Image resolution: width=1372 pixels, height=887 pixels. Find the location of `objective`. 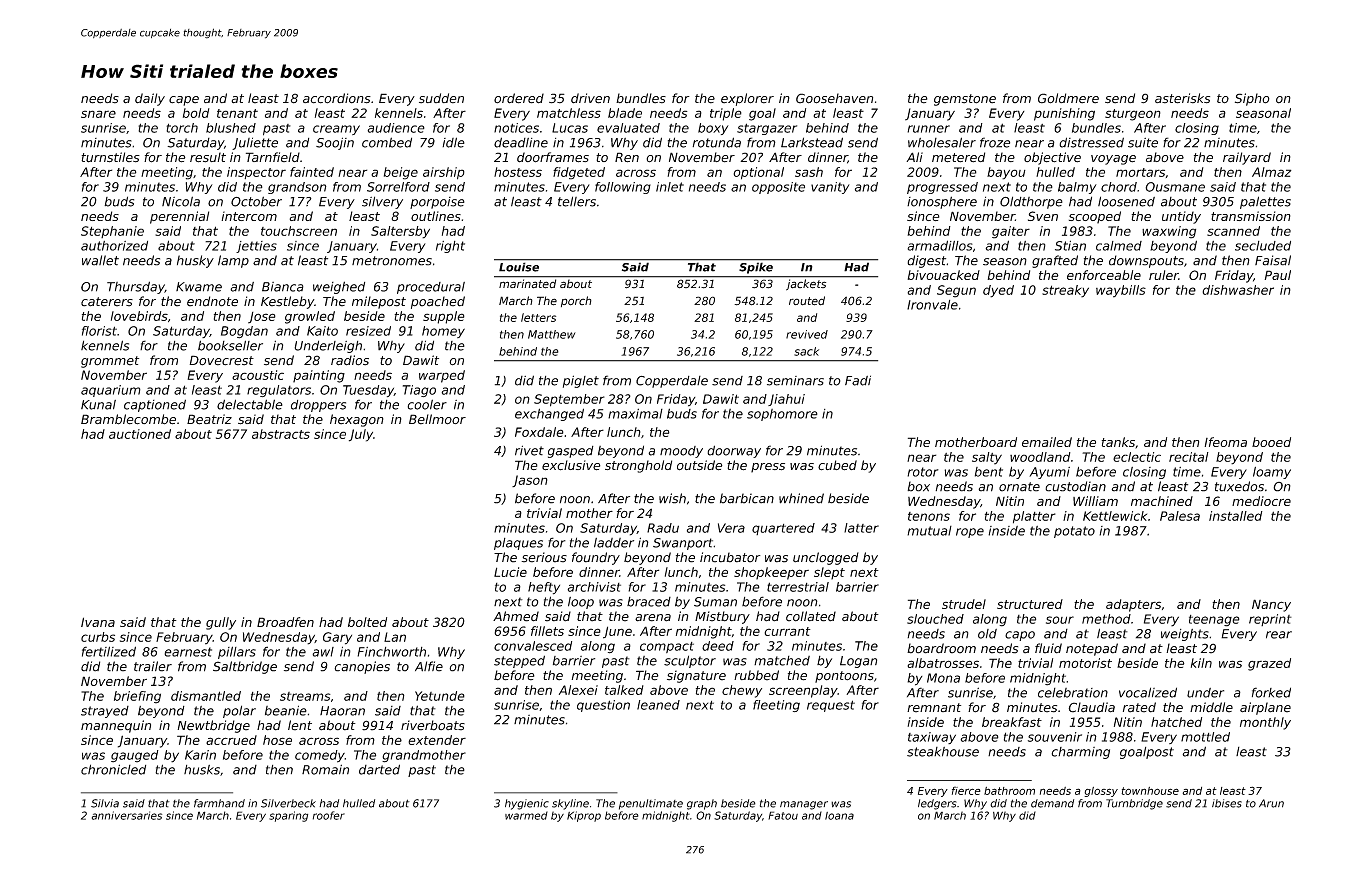

objective is located at coordinates (1052, 158).
